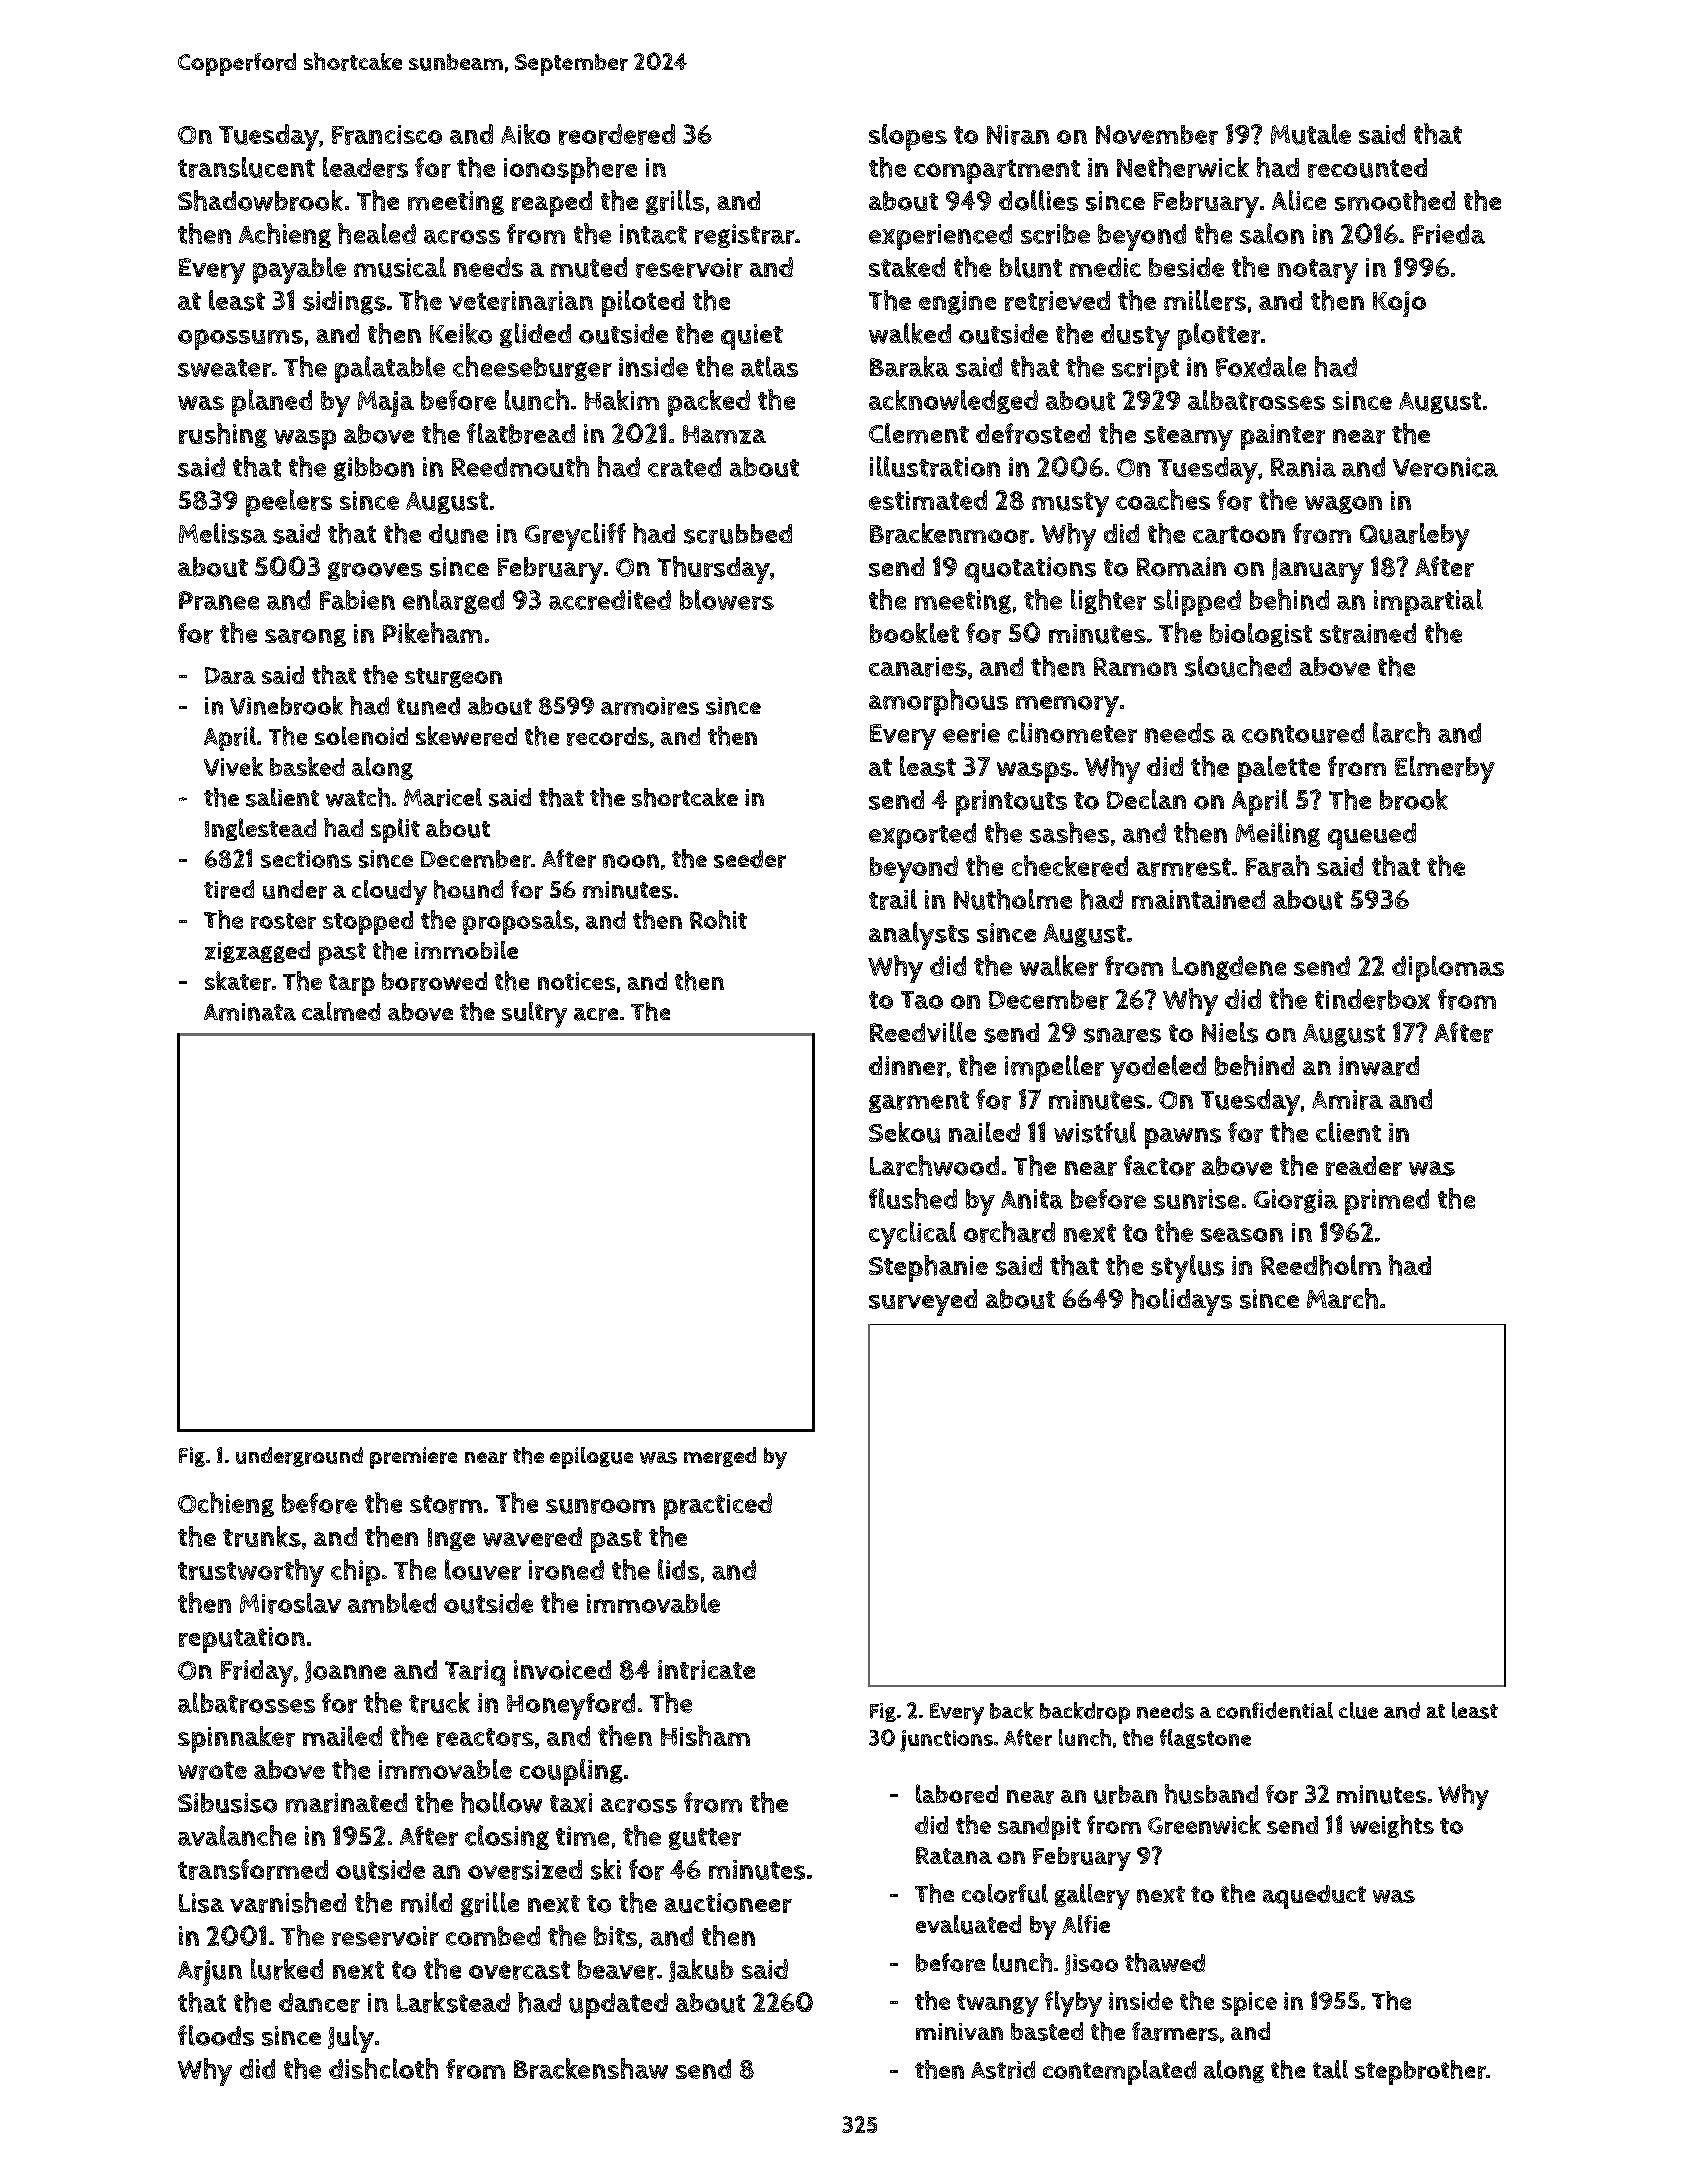  Describe the element at coordinates (1095, 1132) in the page. I see `wistful` at that location.
